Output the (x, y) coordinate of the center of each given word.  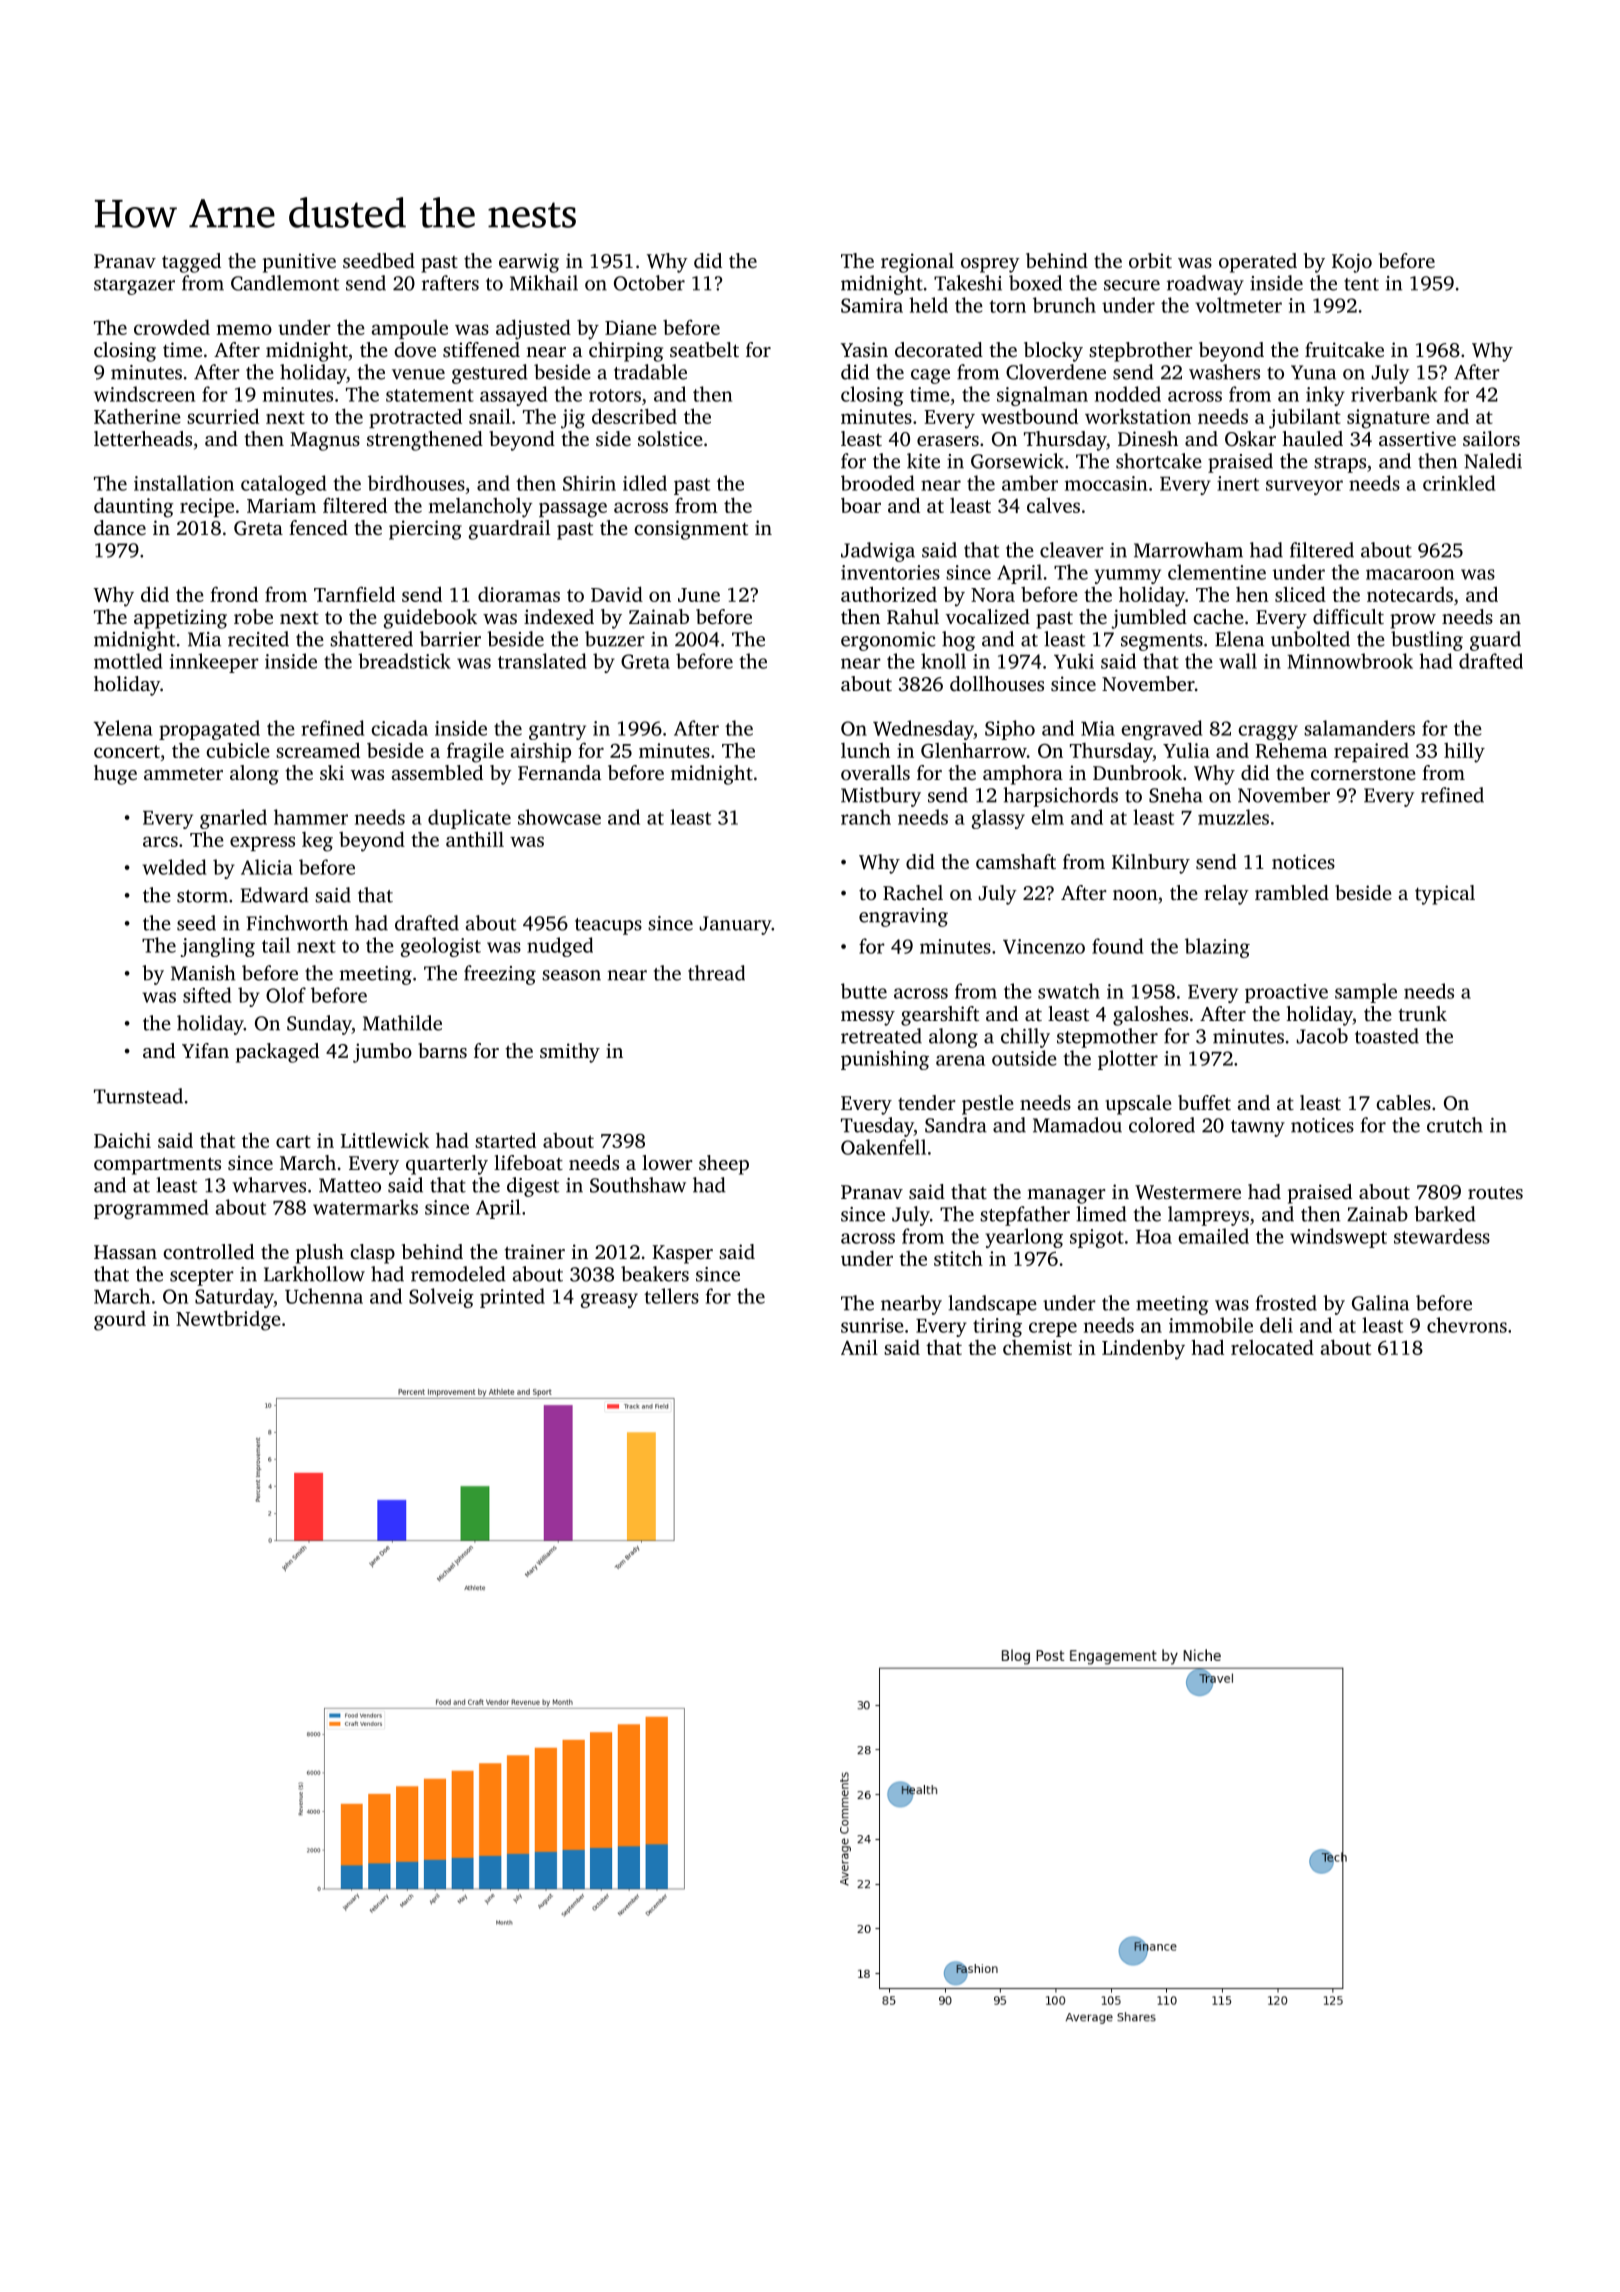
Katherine (137, 416)
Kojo (1352, 263)
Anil (859, 1347)
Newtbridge (228, 1320)
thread (716, 973)
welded (174, 867)
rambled (1292, 892)
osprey (990, 265)
